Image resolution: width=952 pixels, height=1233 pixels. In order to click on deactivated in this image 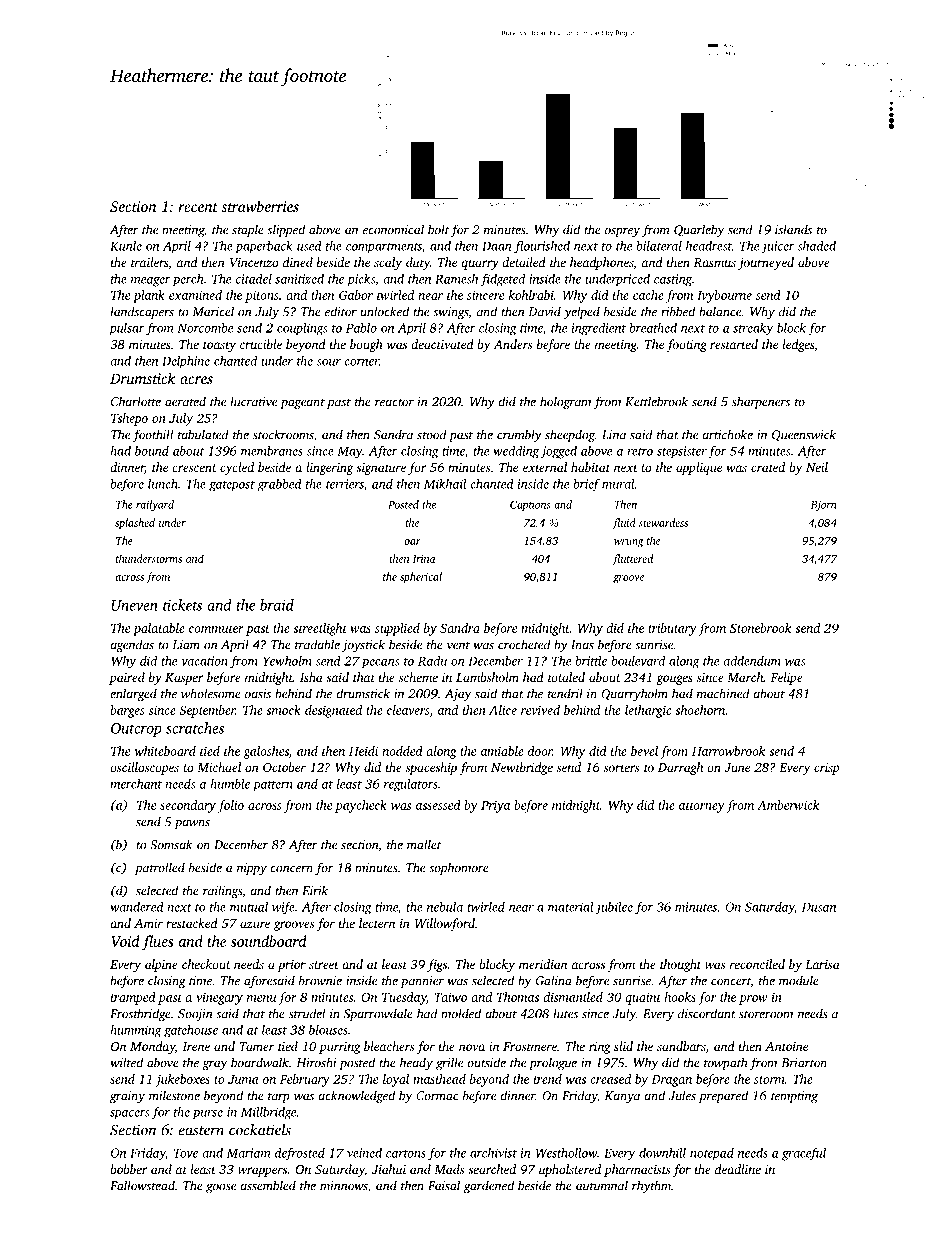, I will do `click(442, 344)`.
